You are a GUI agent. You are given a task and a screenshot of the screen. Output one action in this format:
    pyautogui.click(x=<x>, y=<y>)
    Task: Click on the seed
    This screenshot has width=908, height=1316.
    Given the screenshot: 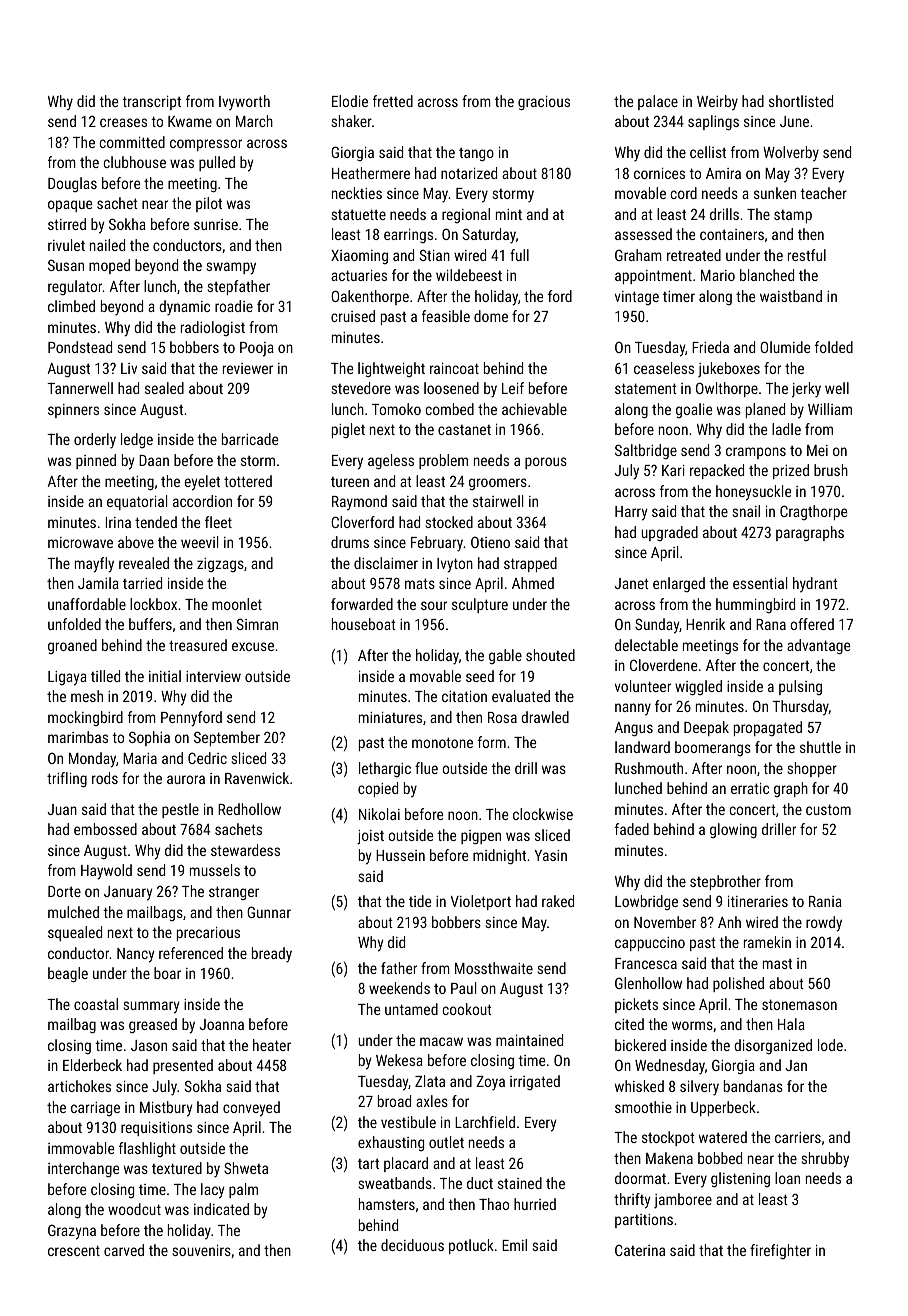 What is the action you would take?
    pyautogui.click(x=480, y=676)
